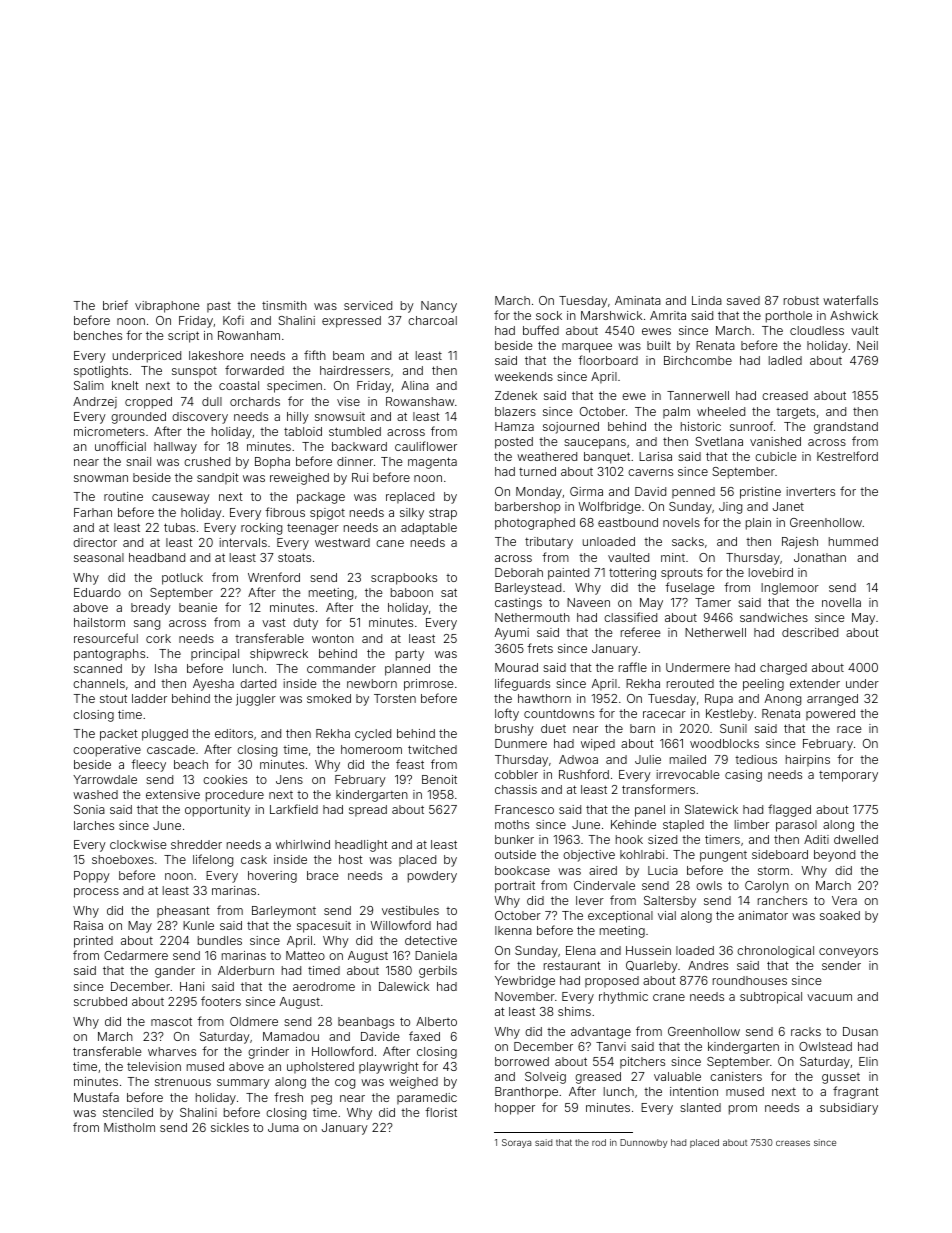 This screenshot has width=952, height=1233. Describe the element at coordinates (215, 655) in the screenshot. I see `principal` at that location.
